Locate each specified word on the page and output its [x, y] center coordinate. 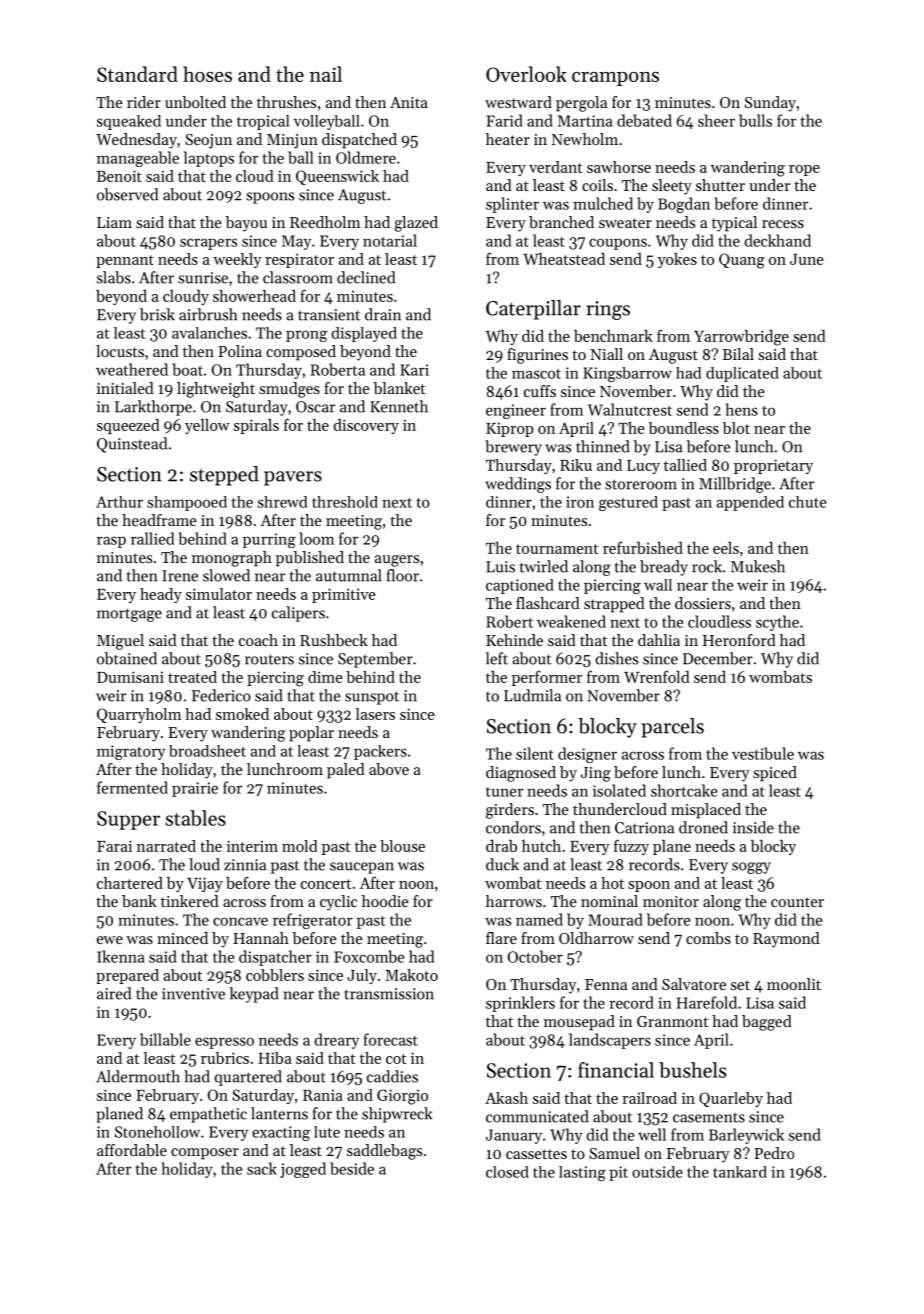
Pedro [774, 1153]
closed [507, 1172]
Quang [742, 261]
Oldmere [366, 157]
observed [127, 194]
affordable [132, 1150]
